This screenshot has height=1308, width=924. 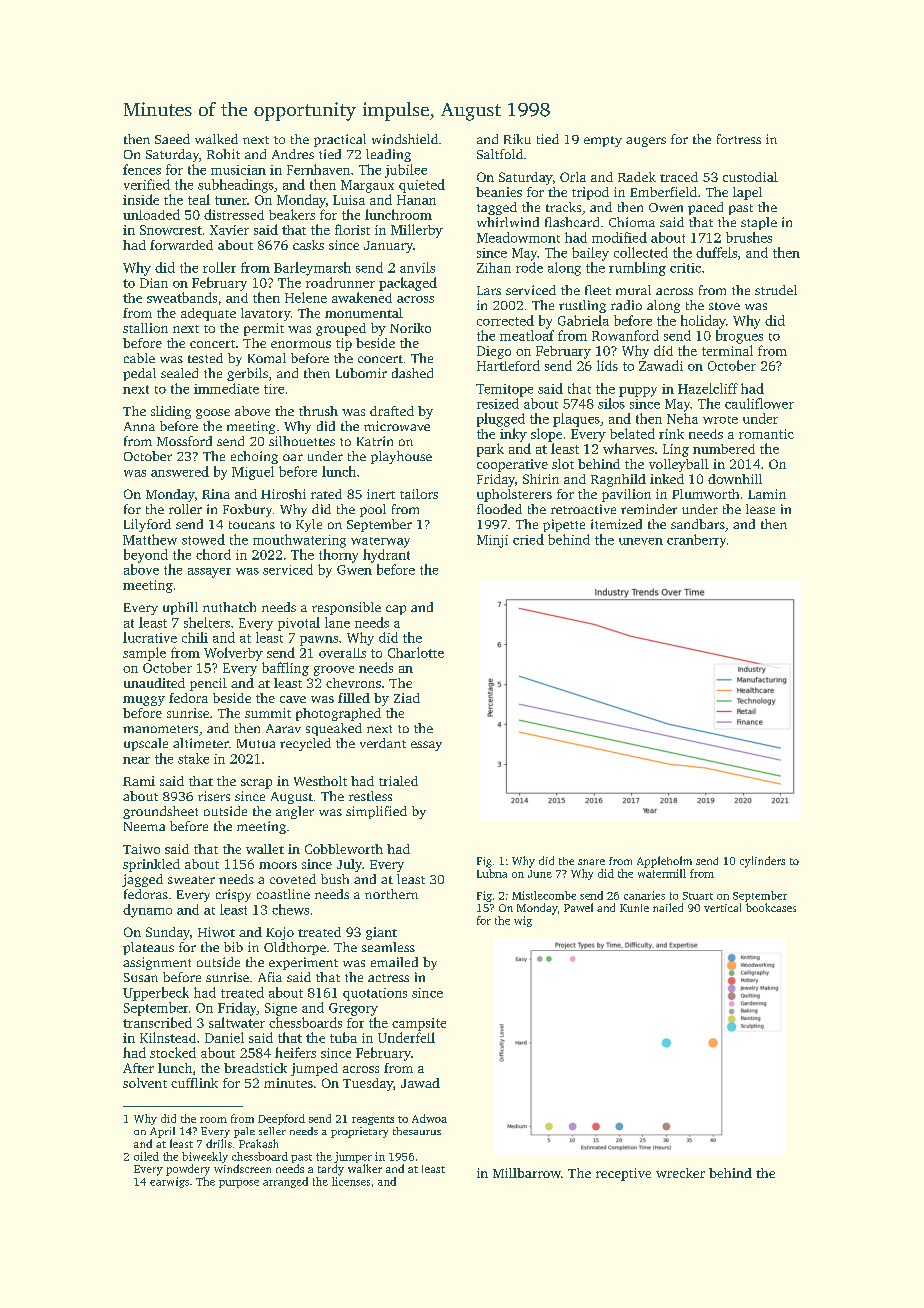 What do you see at coordinates (216, 139) in the screenshot?
I see `walked` at bounding box center [216, 139].
